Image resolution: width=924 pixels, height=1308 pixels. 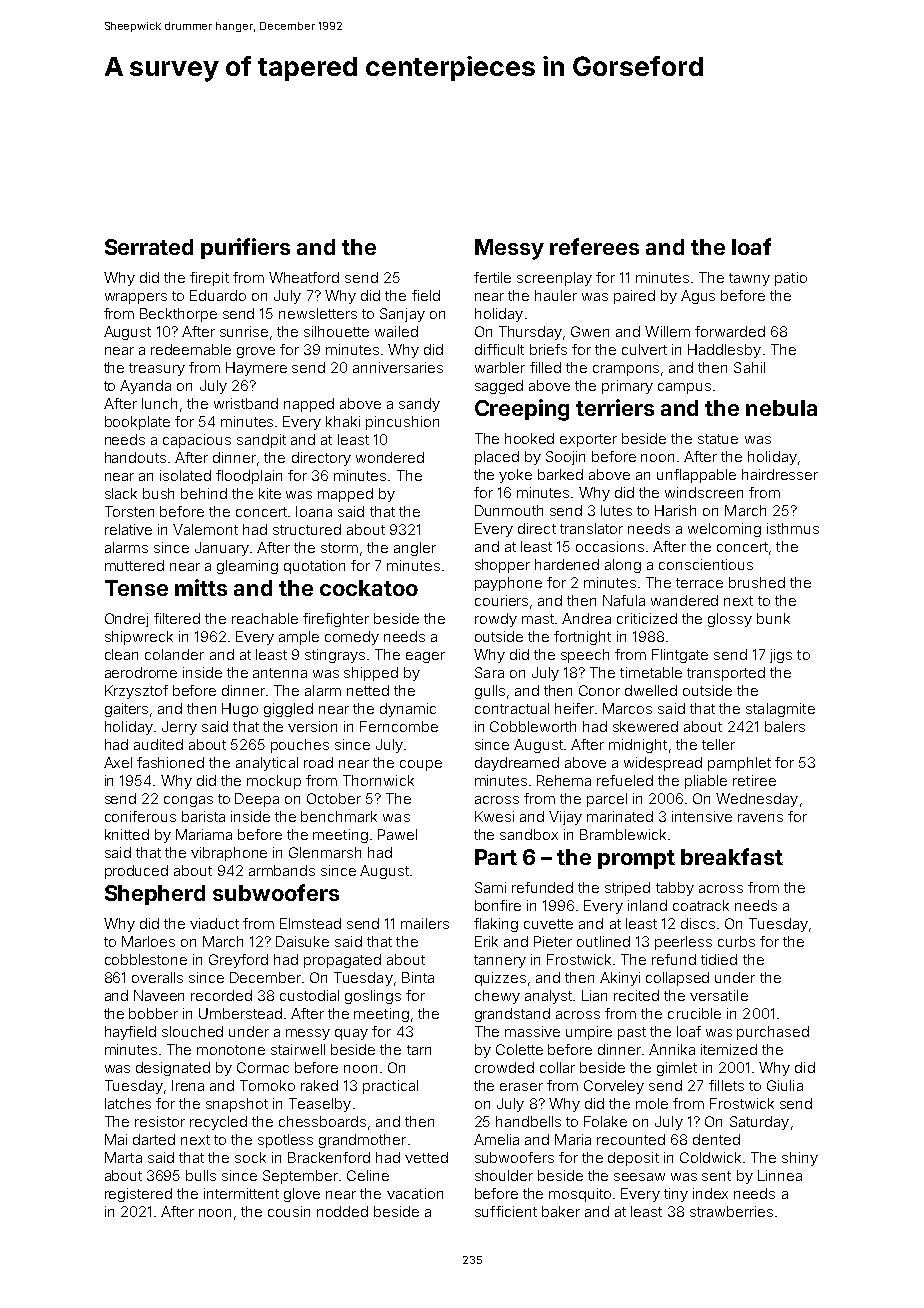 I want to click on shiny, so click(x=800, y=1159).
